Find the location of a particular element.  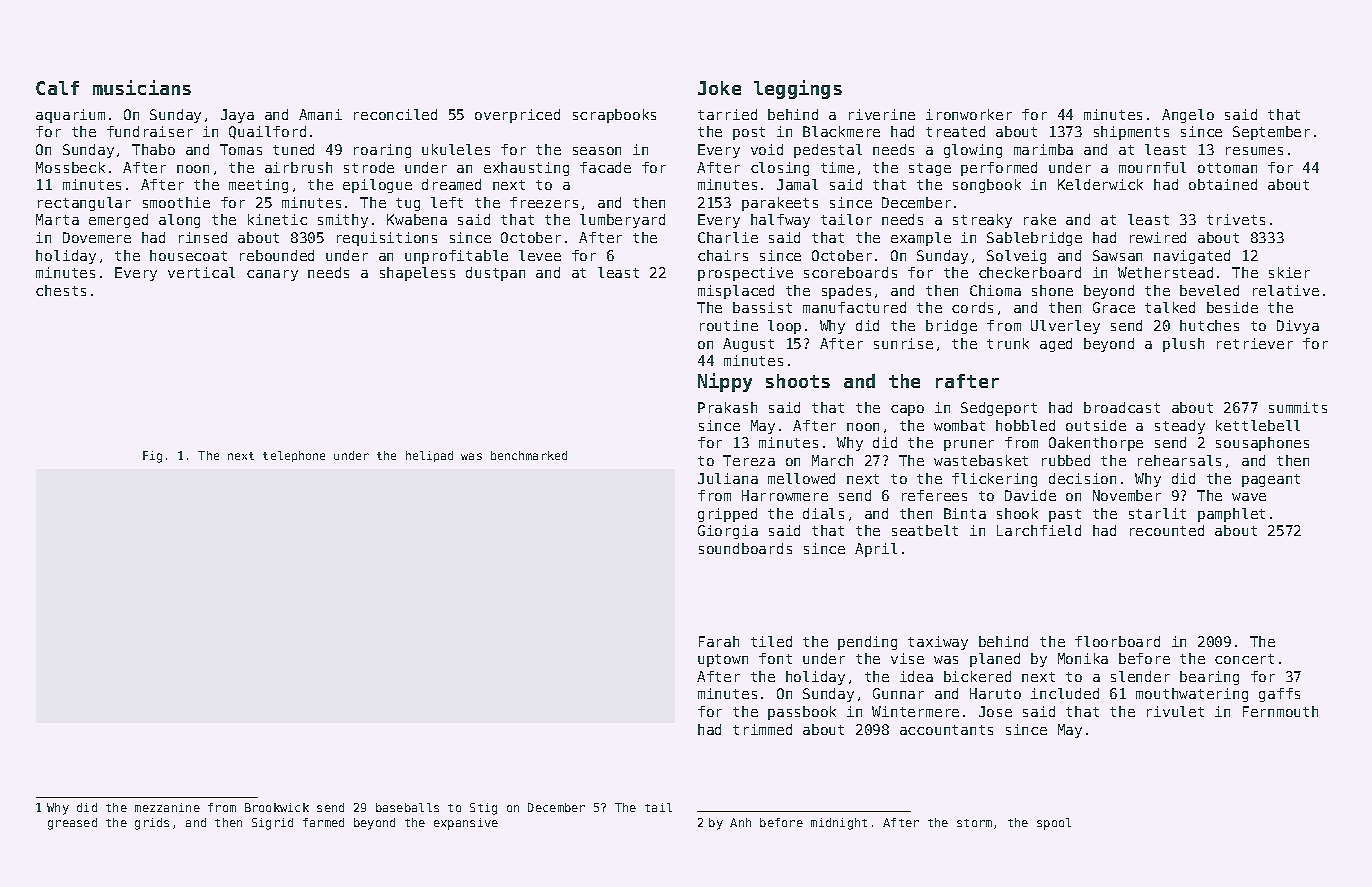

Sigrid is located at coordinates (272, 824).
